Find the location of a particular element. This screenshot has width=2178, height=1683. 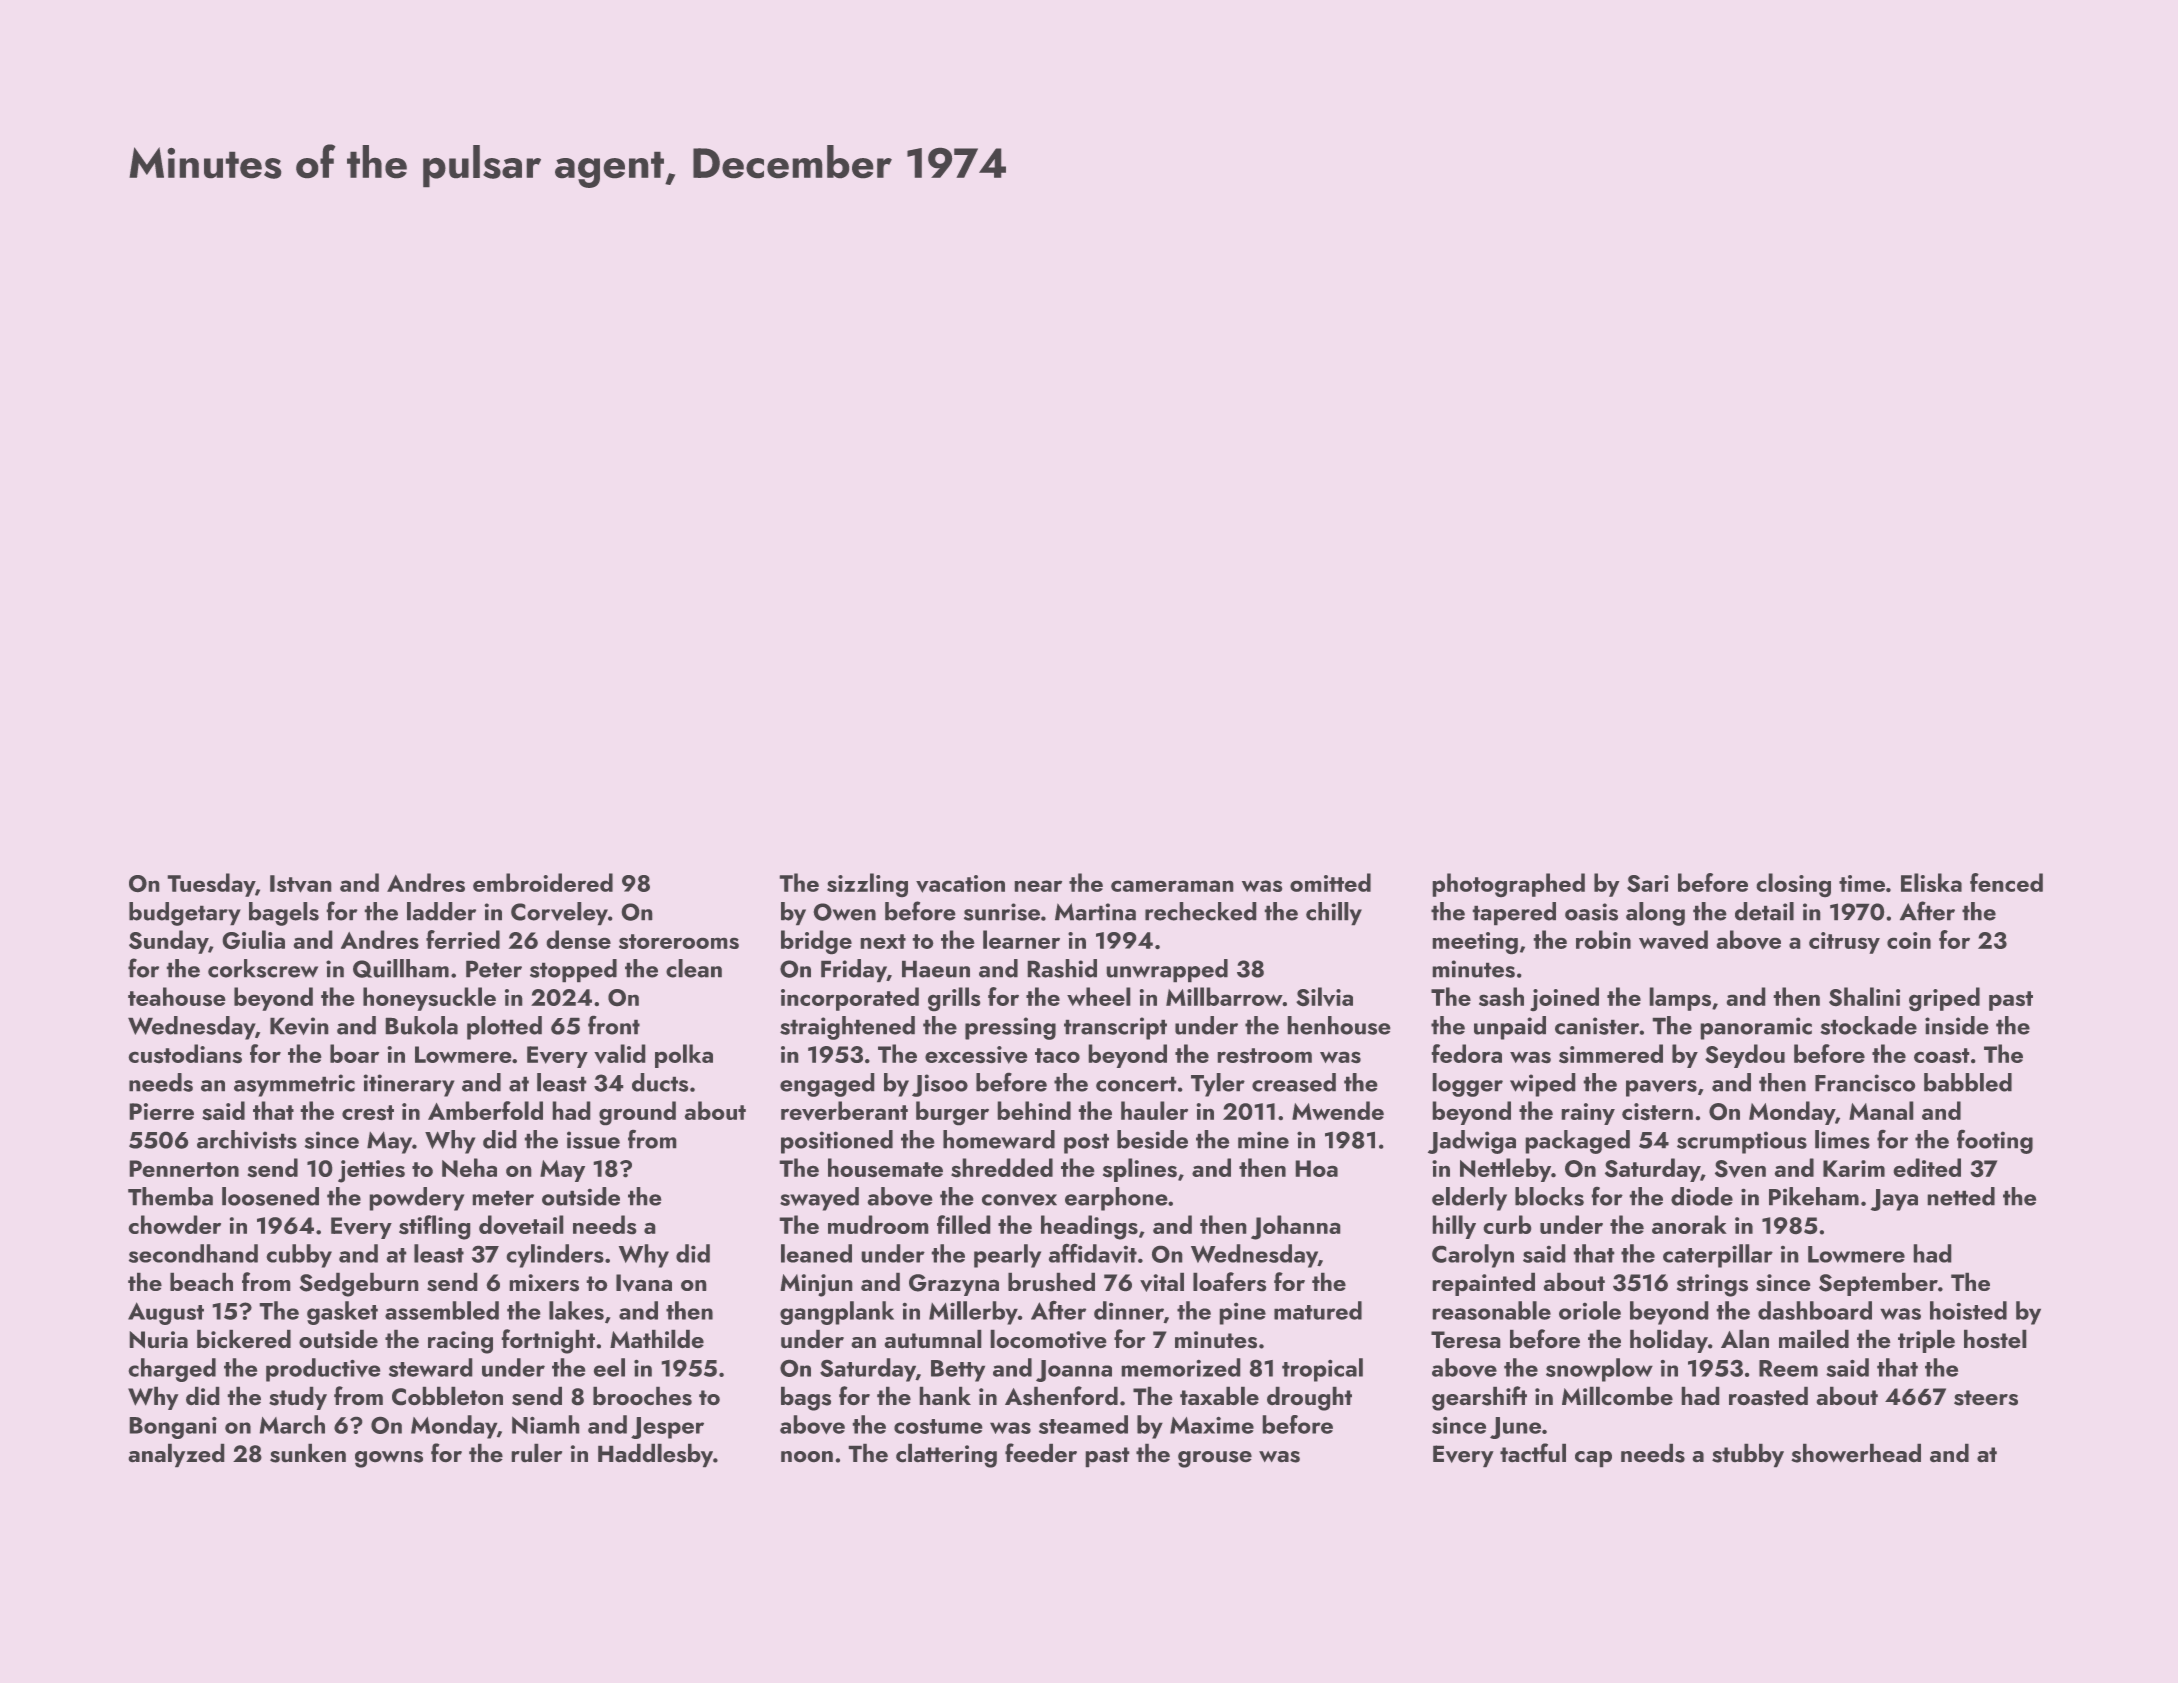

budgetary is located at coordinates (185, 914).
